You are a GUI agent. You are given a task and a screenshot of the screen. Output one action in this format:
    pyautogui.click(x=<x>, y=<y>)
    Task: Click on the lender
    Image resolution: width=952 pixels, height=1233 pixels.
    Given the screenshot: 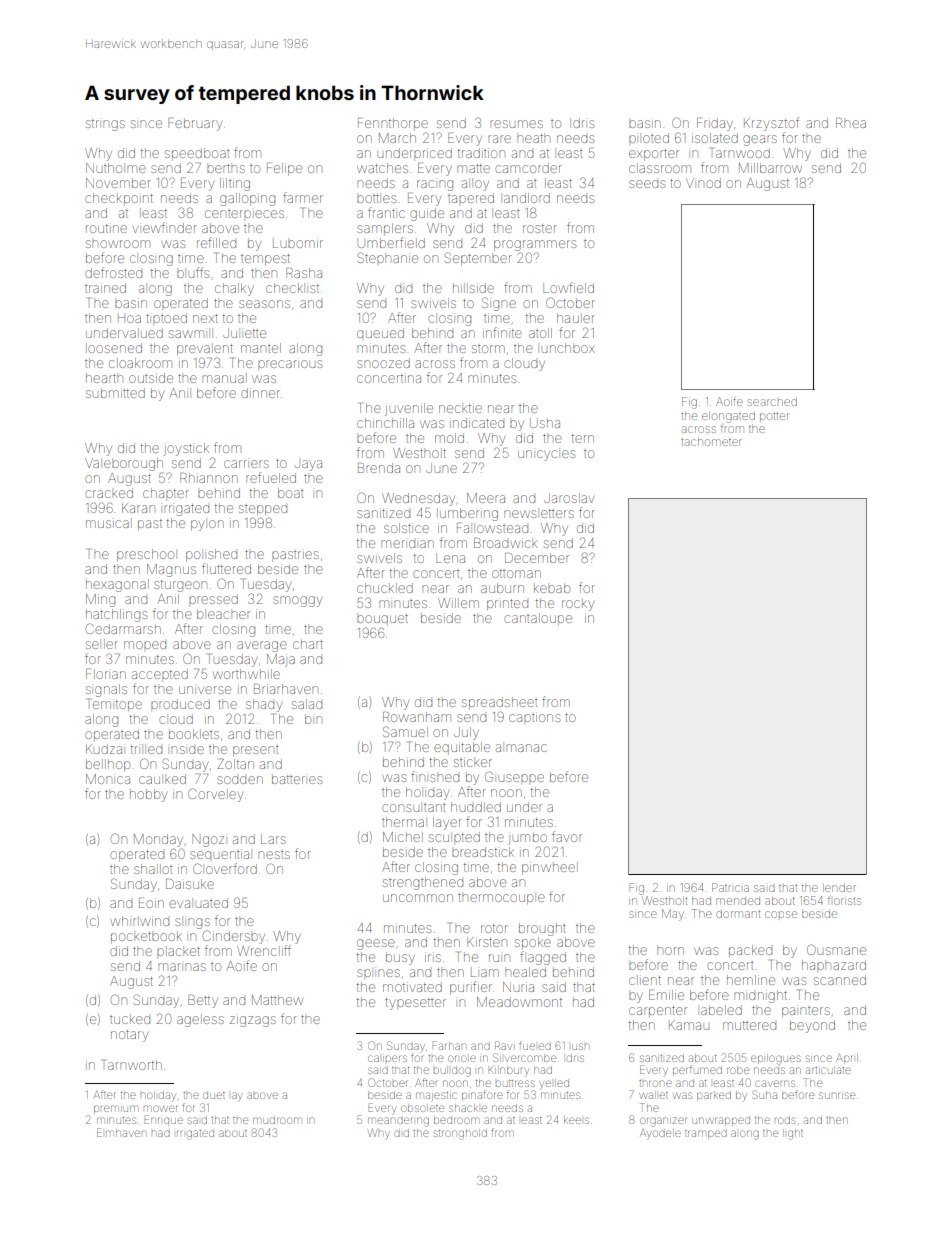 What is the action you would take?
    pyautogui.click(x=839, y=887)
